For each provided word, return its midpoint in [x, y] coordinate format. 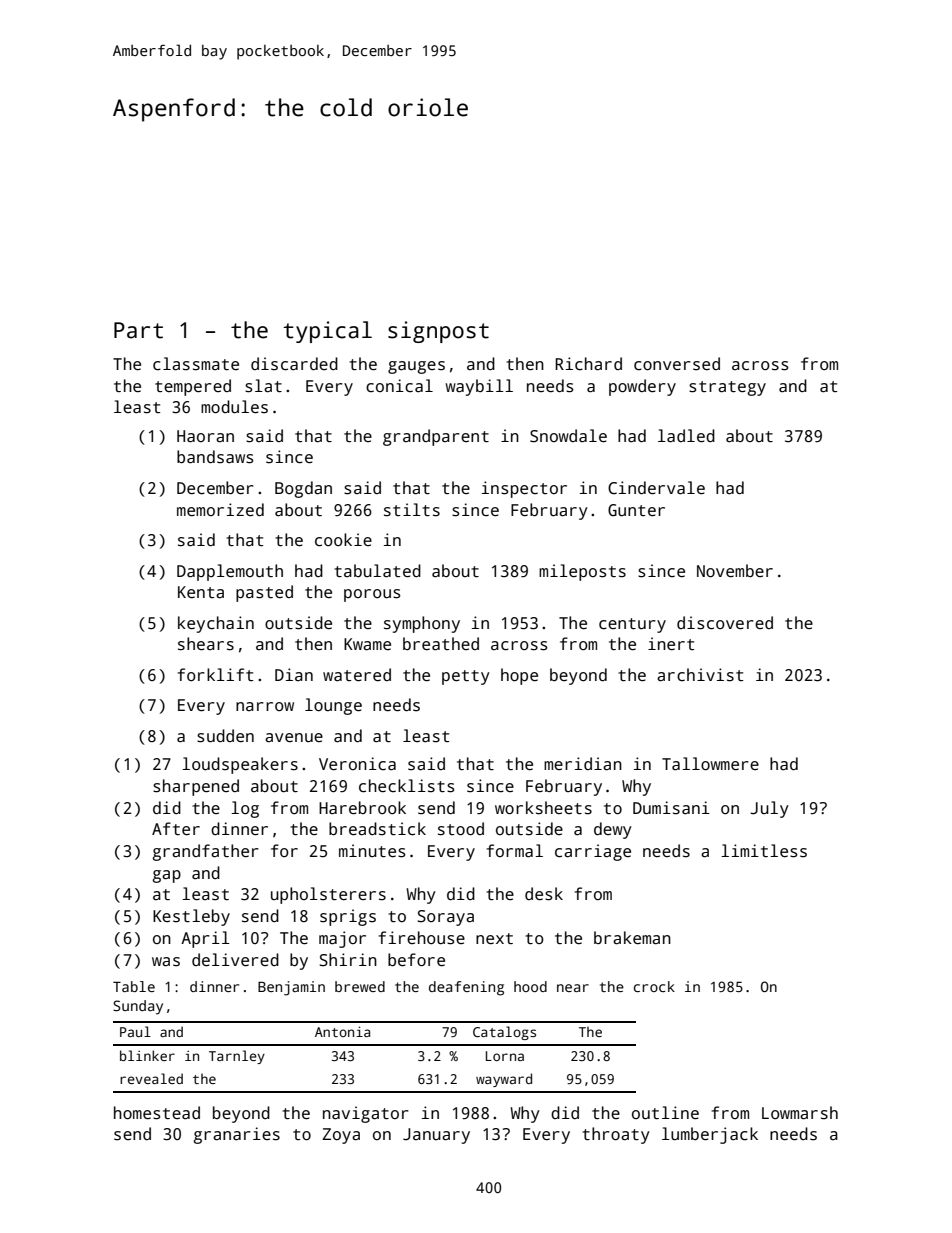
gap [166, 876]
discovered [725, 623]
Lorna [505, 1056]
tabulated [377, 571]
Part [138, 330]
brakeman [632, 938]
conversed [677, 364]
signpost [438, 332]
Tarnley [237, 1057]
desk [544, 894]
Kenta [201, 592]
